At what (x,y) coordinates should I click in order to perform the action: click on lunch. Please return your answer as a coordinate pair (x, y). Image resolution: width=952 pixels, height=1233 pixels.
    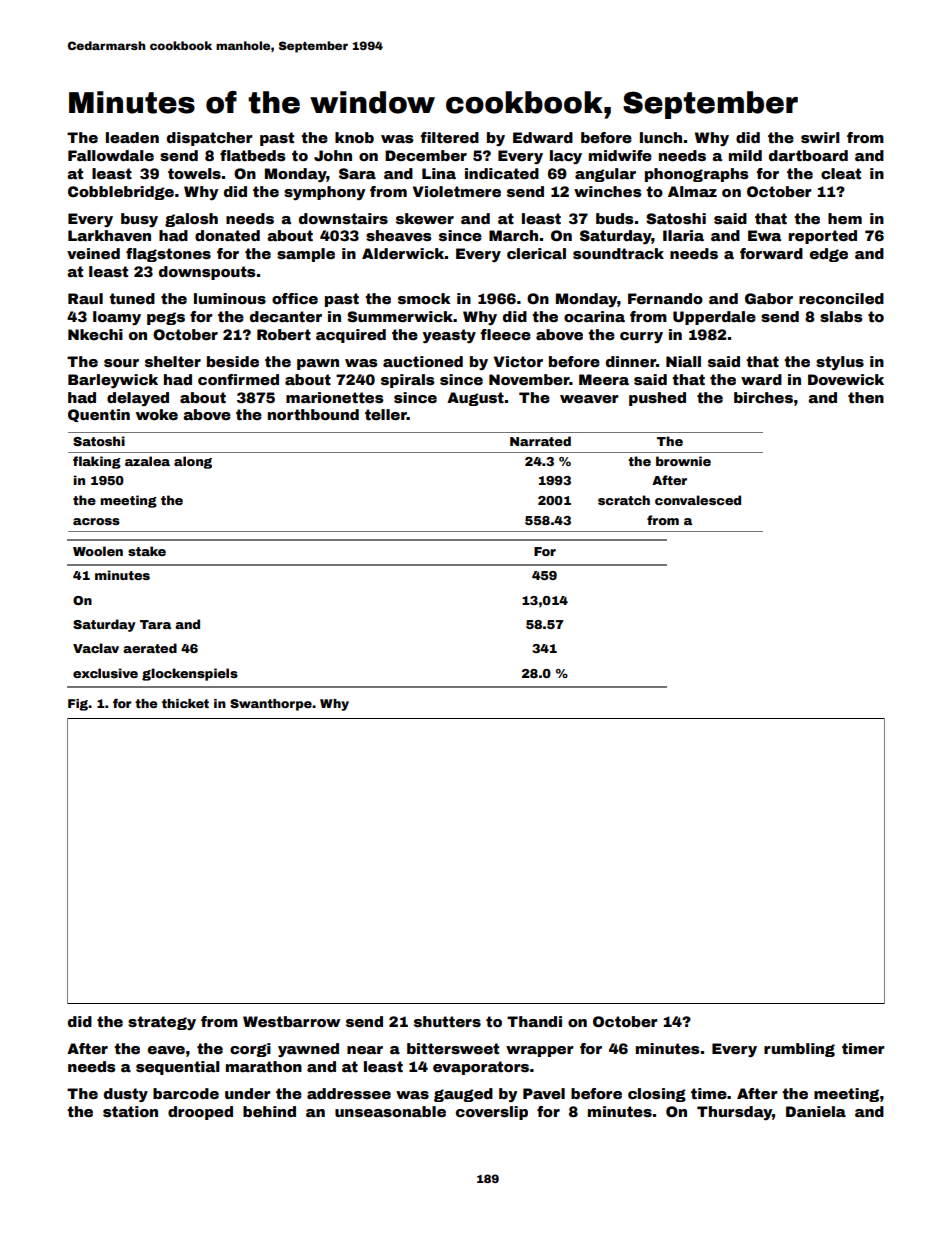
    Looking at the image, I should click on (661, 137).
